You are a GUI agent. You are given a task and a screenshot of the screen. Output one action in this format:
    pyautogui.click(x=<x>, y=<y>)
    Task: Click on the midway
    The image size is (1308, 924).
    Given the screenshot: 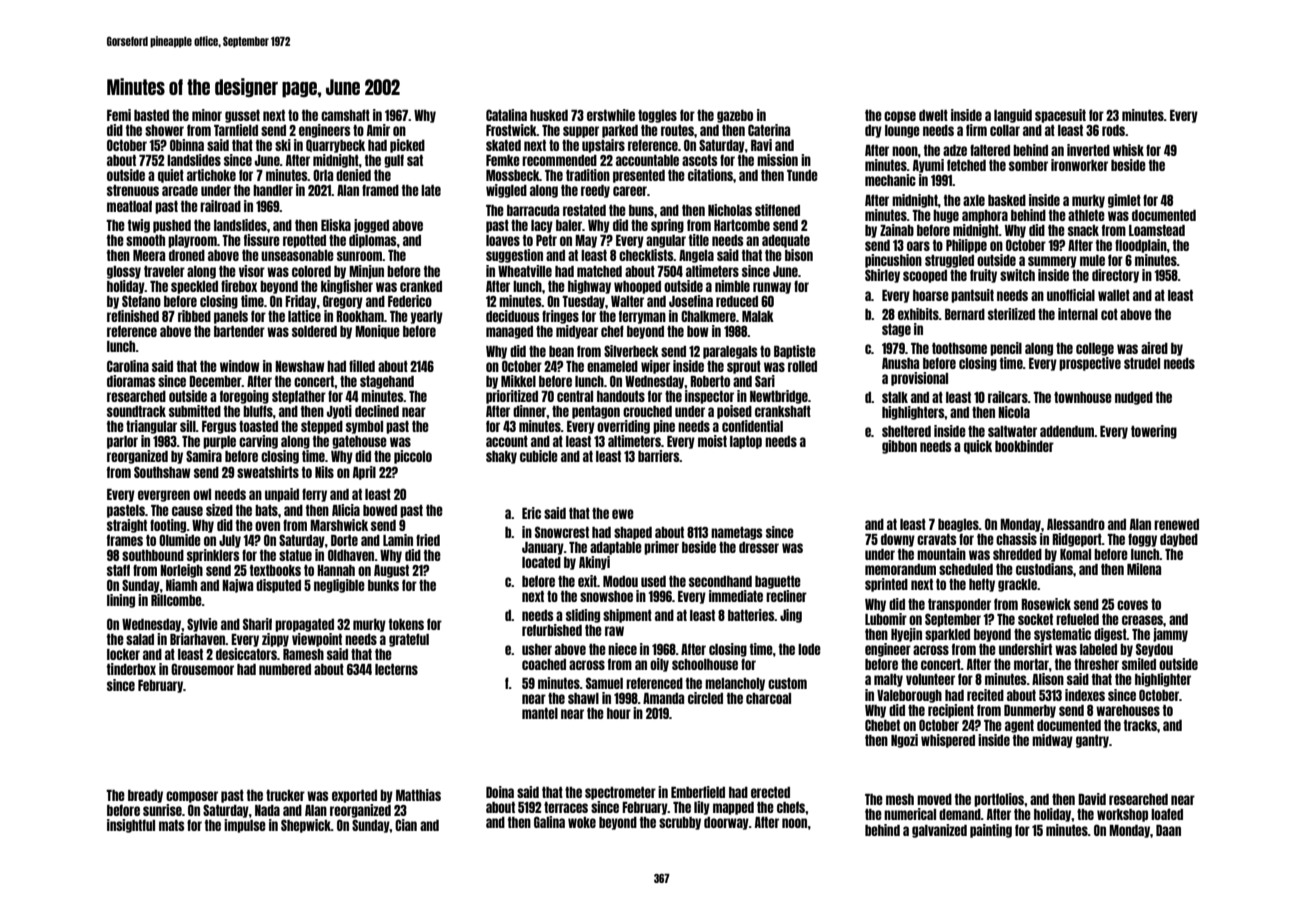 What is the action you would take?
    pyautogui.click(x=1052, y=741)
